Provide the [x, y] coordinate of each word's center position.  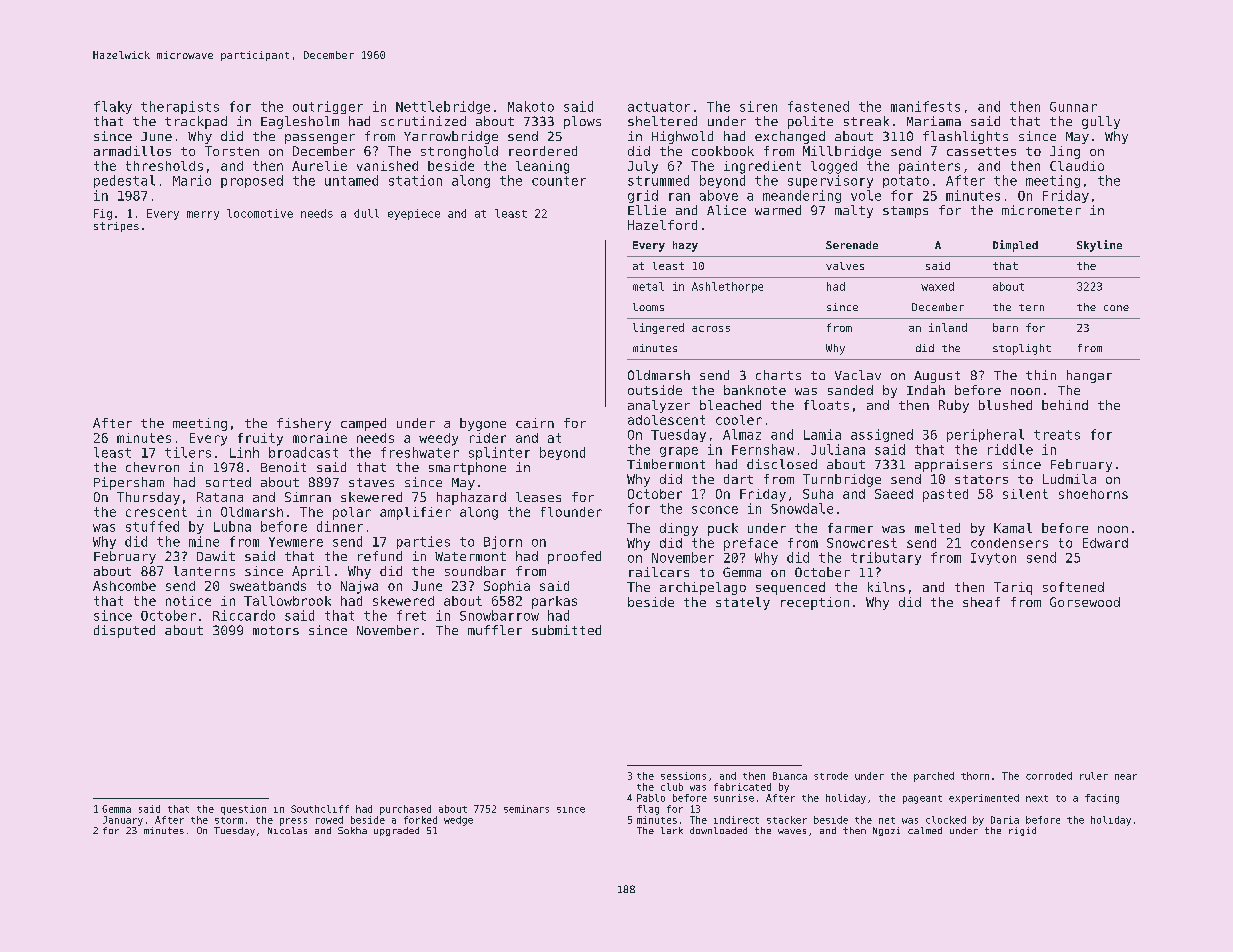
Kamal [1013, 528]
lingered [658, 328]
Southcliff [320, 809]
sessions [683, 776]
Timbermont [666, 464]
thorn [975, 776]
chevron [152, 467]
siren [758, 106]
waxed [937, 286]
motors [276, 630]
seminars [526, 809]
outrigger [328, 107]
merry [203, 215]
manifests [925, 106]
